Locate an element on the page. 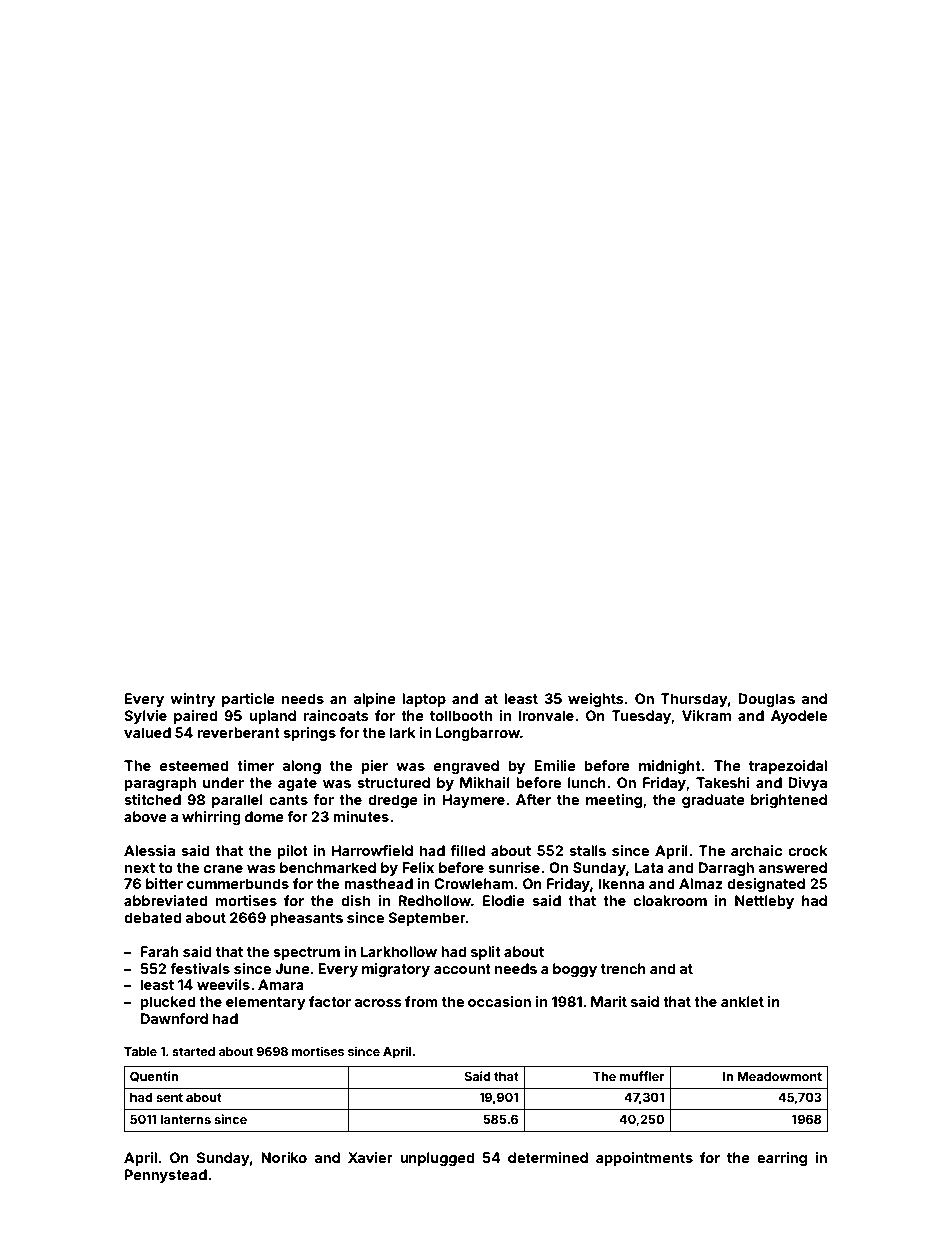  dredge is located at coordinates (393, 801).
